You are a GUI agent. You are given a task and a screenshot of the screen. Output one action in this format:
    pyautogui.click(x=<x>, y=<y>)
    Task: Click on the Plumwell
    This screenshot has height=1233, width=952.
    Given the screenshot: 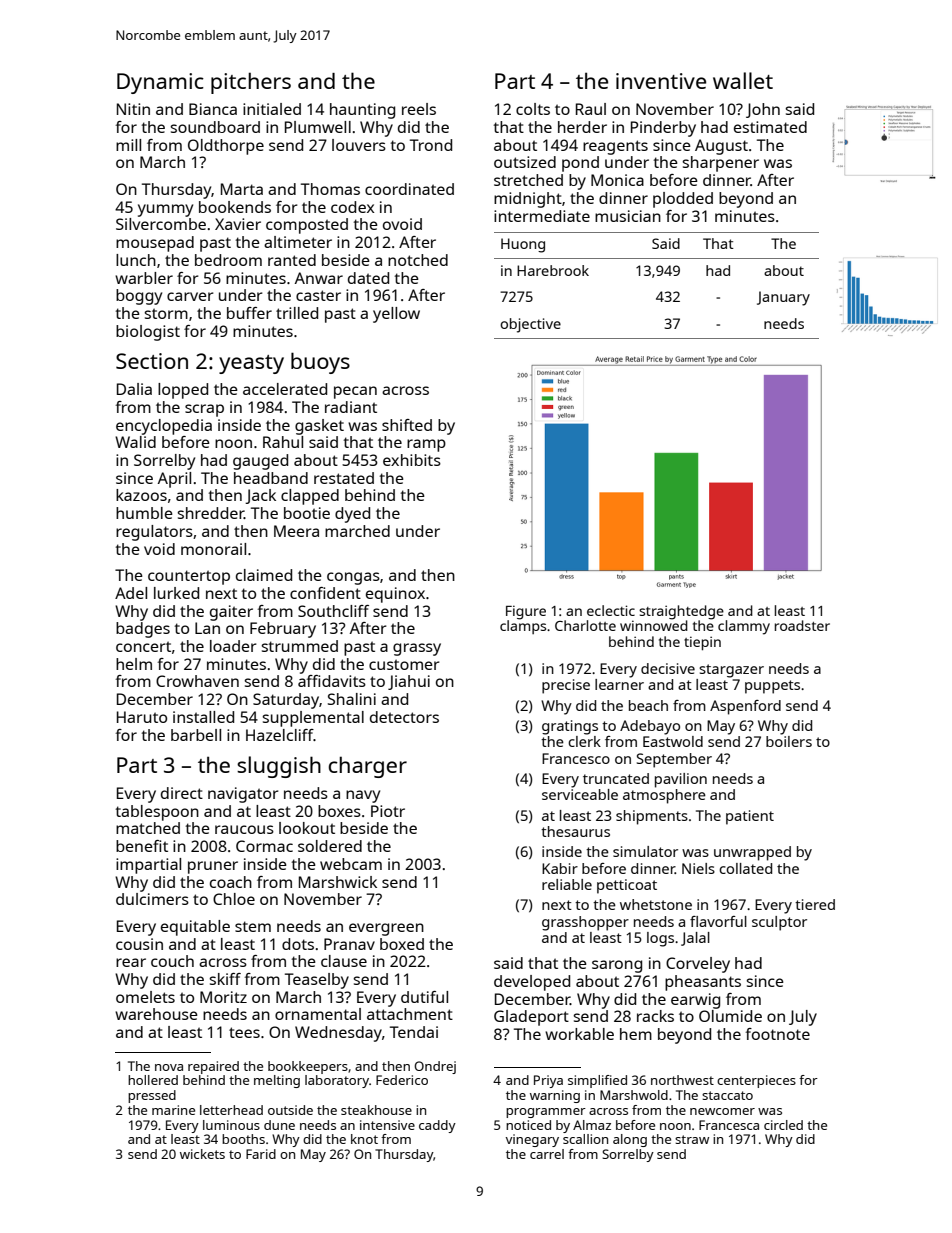 What is the action you would take?
    pyautogui.click(x=318, y=127)
